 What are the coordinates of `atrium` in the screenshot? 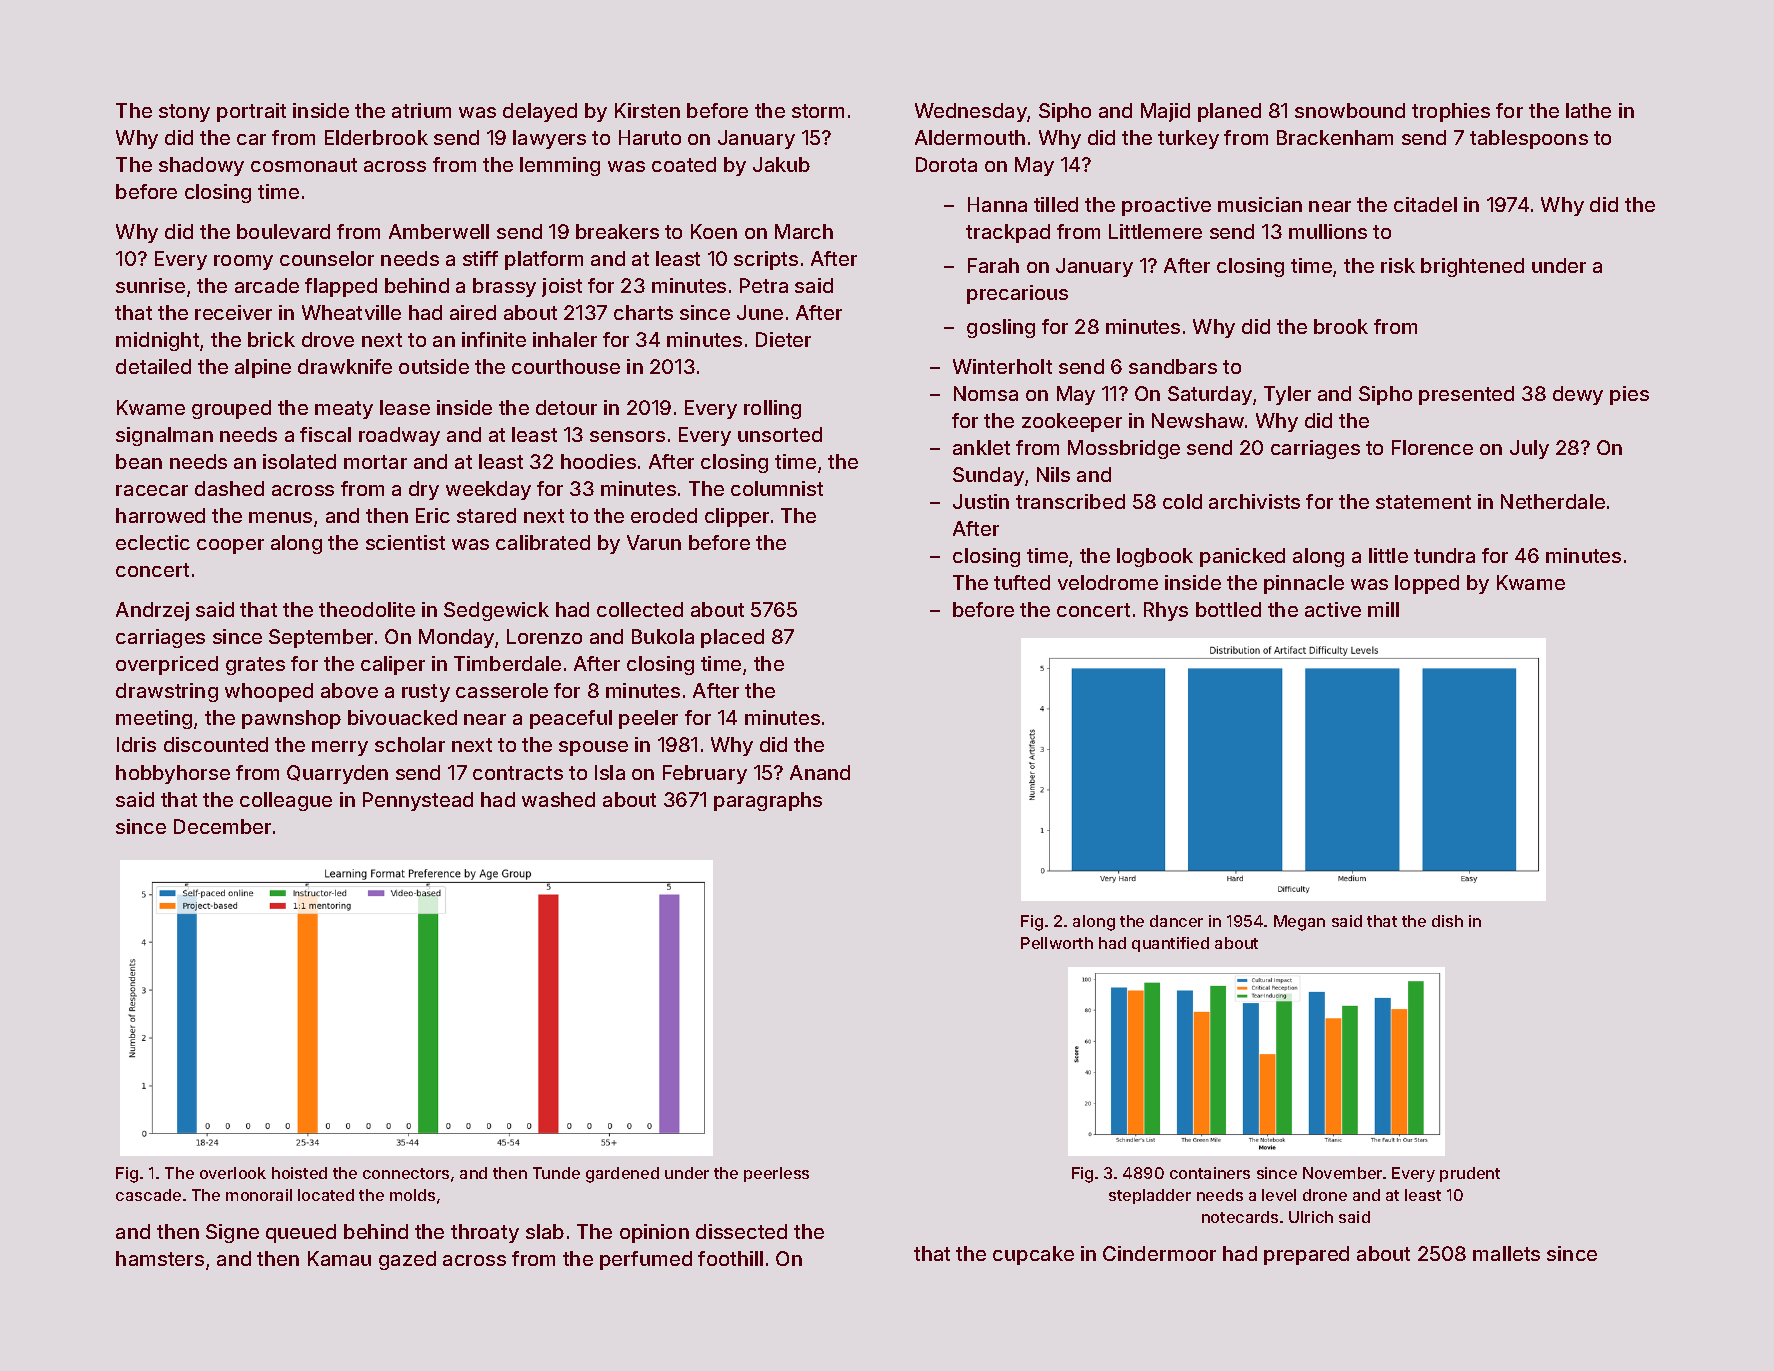 It's located at (421, 110).
